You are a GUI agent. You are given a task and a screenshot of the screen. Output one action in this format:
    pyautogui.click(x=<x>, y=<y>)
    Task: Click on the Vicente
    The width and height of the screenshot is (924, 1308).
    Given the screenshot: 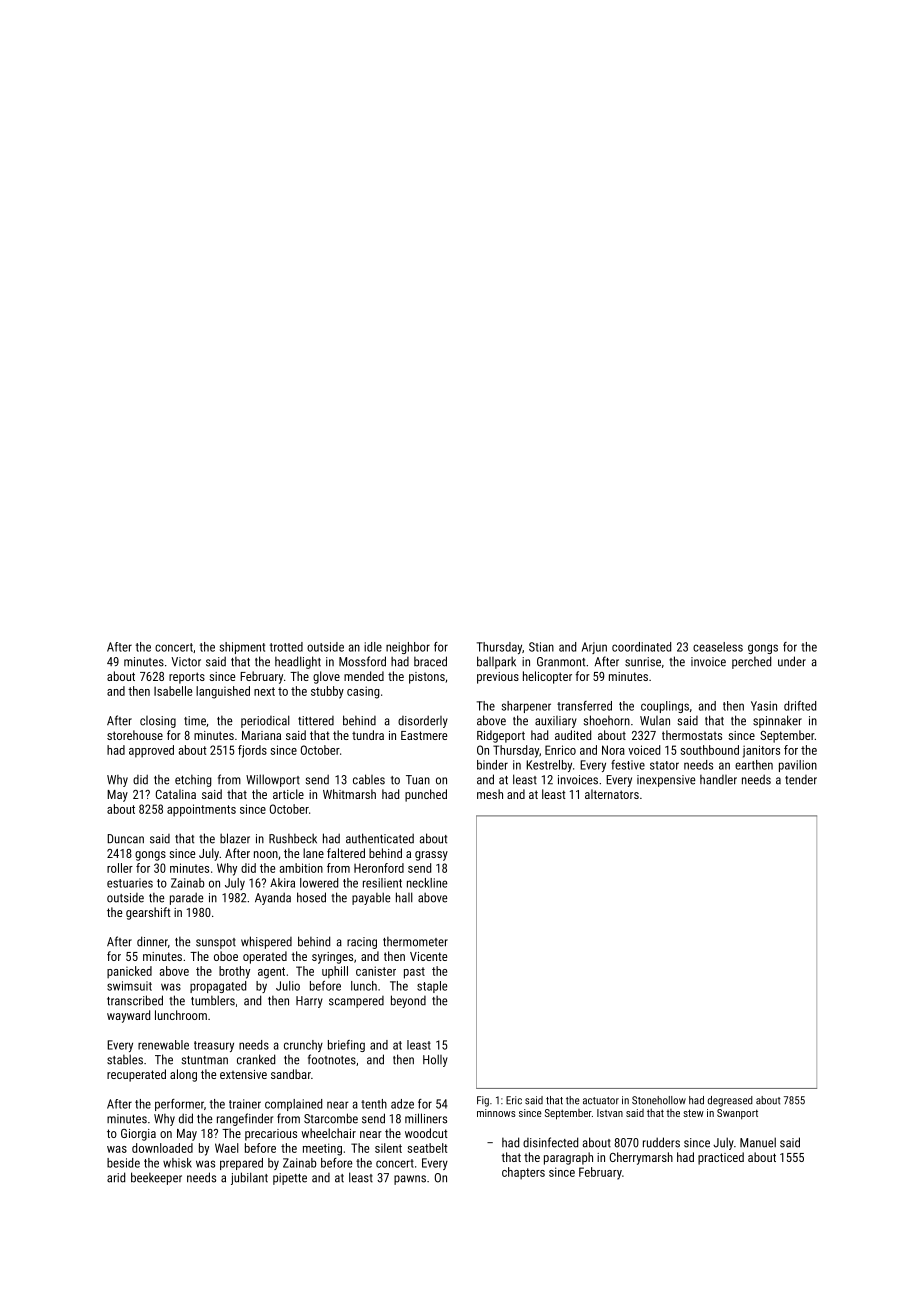 What is the action you would take?
    pyautogui.click(x=428, y=956)
